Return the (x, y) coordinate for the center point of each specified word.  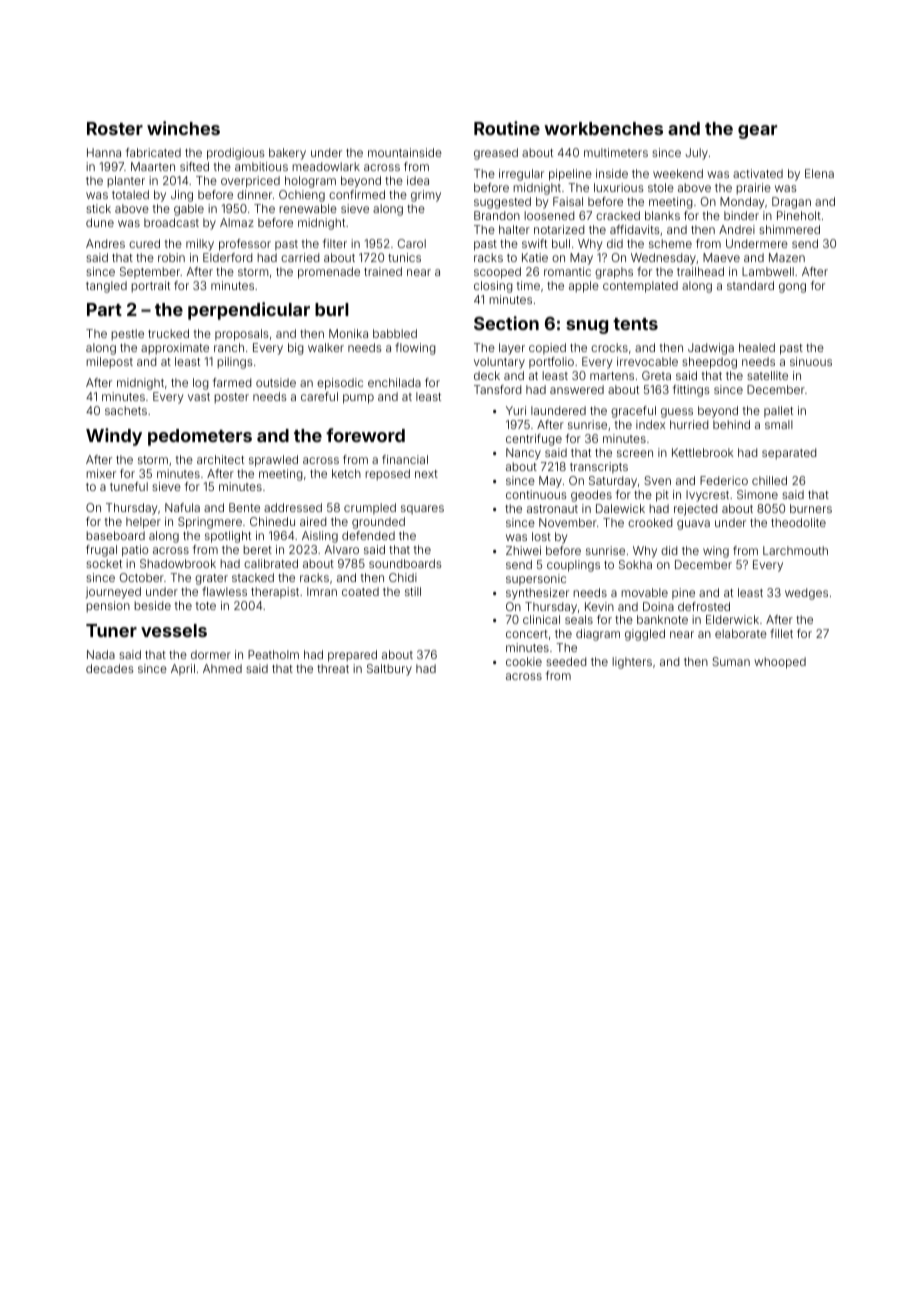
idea (418, 180)
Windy (114, 437)
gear (757, 132)
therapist (275, 592)
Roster (115, 128)
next (426, 474)
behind (731, 424)
